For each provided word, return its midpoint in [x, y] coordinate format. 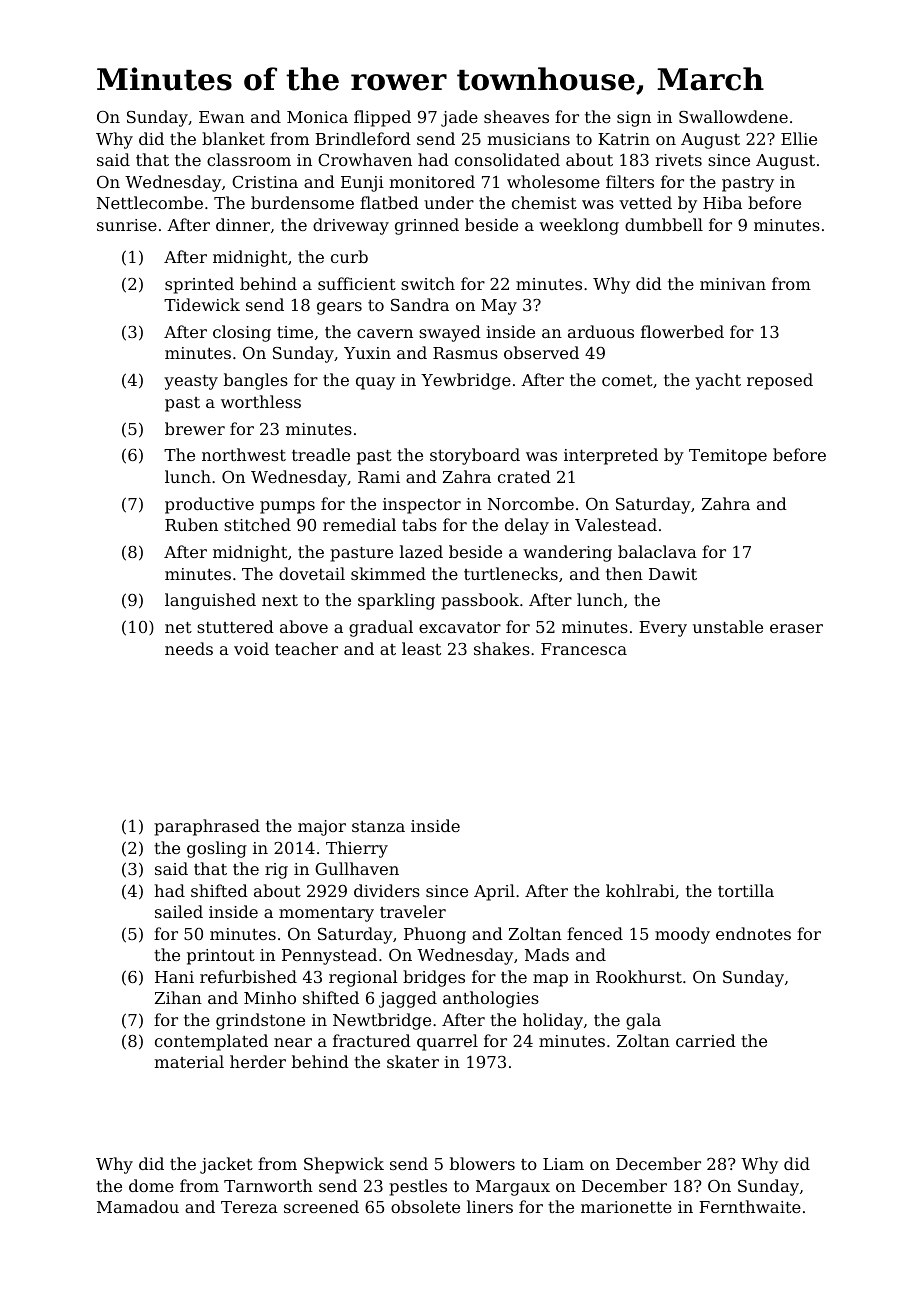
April [494, 892]
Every [663, 629]
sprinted [199, 285]
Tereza [249, 1207]
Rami [379, 477]
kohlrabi [640, 890]
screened [321, 1206]
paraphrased [207, 827]
